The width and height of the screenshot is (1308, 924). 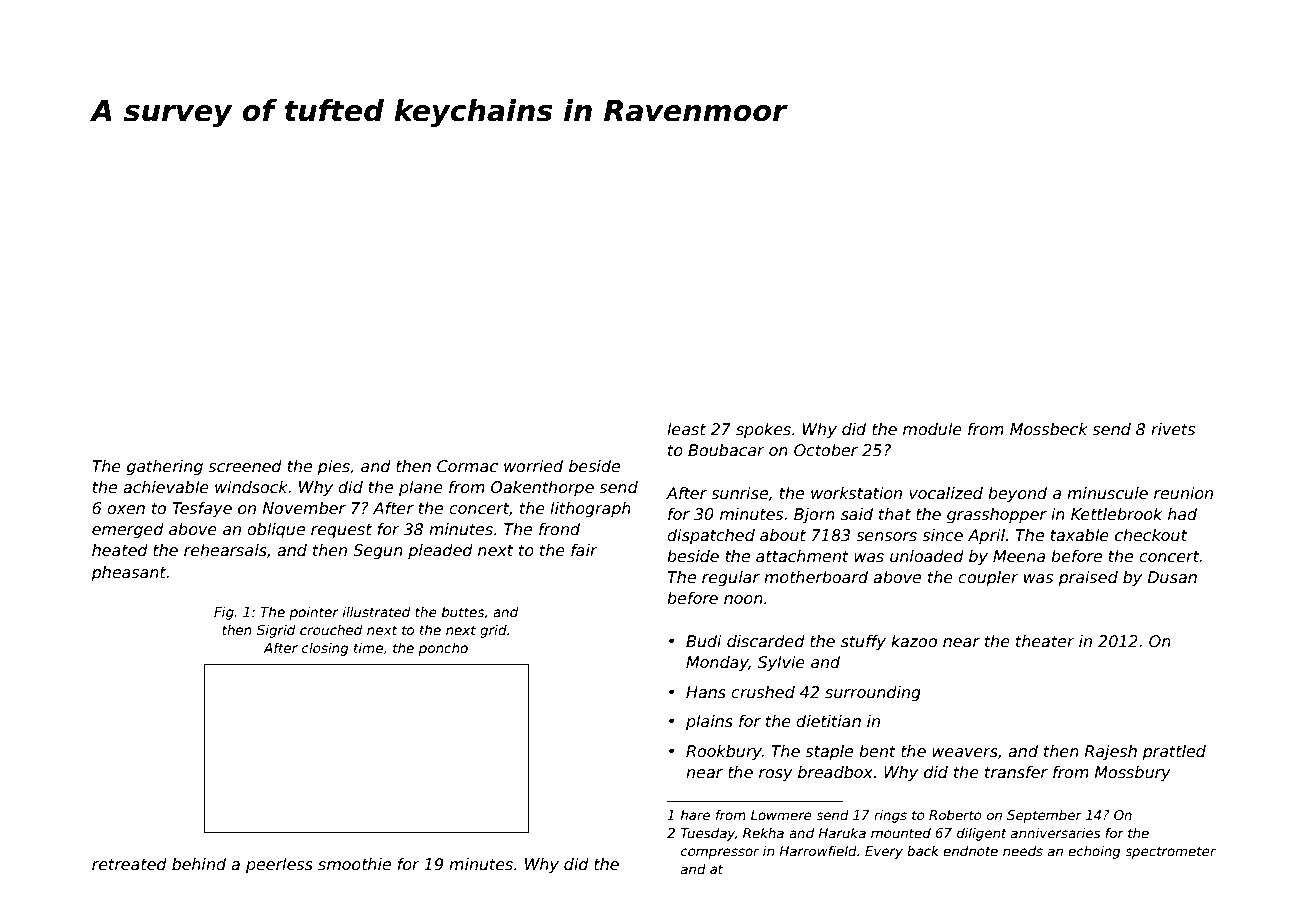 What do you see at coordinates (709, 722) in the screenshot?
I see `plains` at bounding box center [709, 722].
